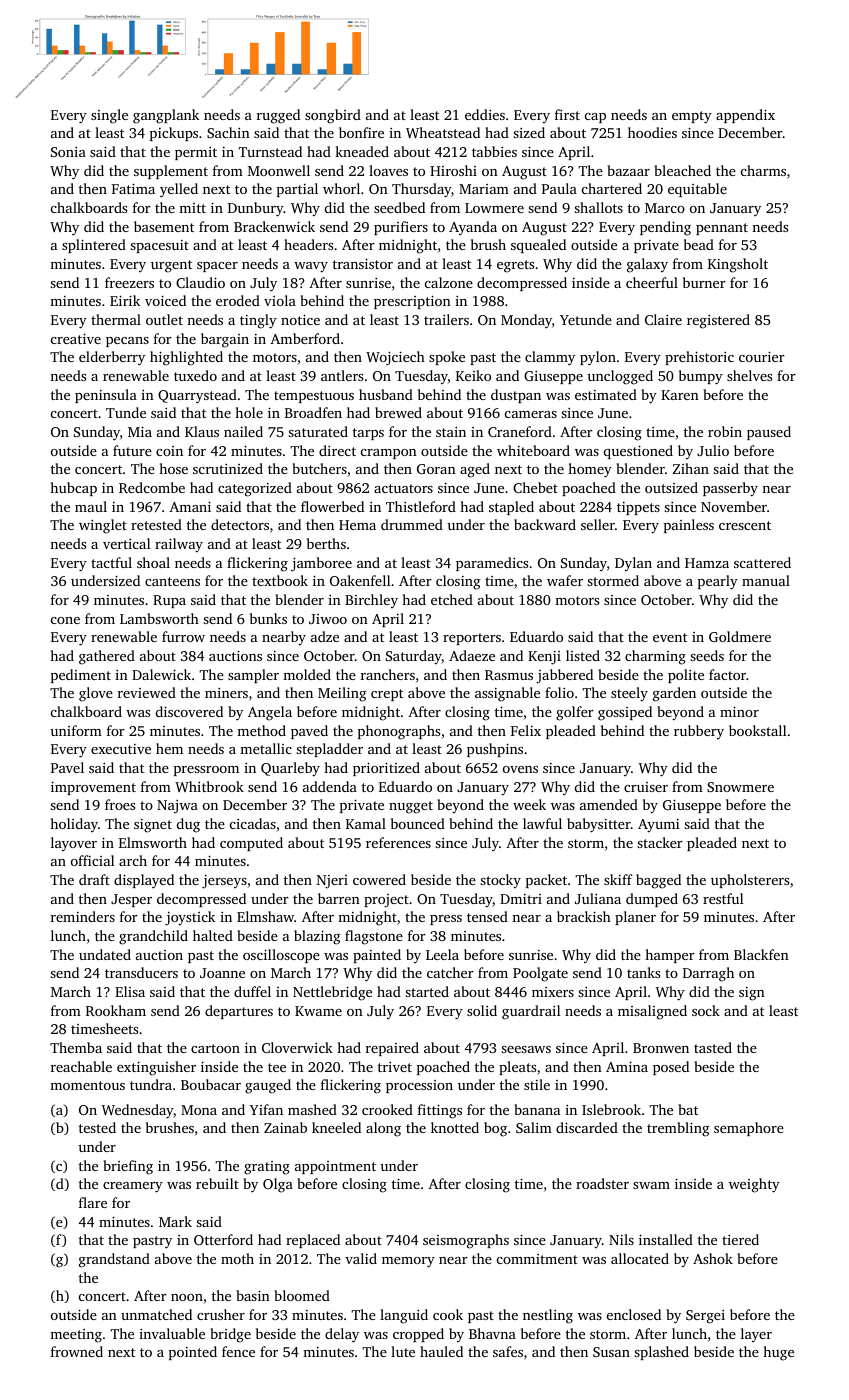 The image size is (849, 1400). Describe the element at coordinates (697, 190) in the document. I see `equitable` at that location.
